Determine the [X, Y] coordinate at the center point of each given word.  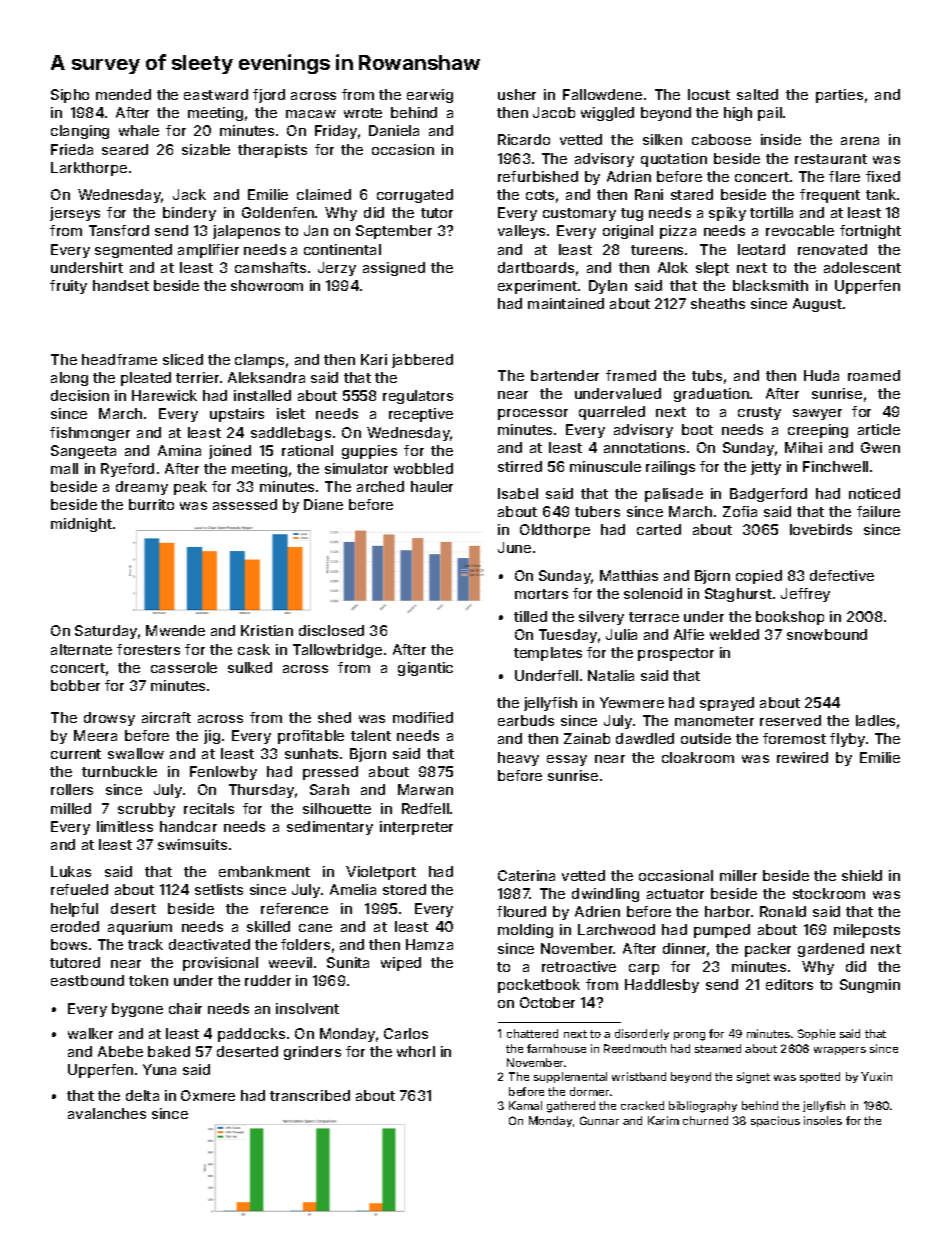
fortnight [870, 232]
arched [380, 486]
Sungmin [870, 986]
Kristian [267, 630]
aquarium [140, 928]
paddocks [251, 1035]
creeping [818, 431]
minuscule [605, 466]
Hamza [429, 944]
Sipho [70, 96]
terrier [197, 377]
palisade [674, 495]
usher [517, 94]
